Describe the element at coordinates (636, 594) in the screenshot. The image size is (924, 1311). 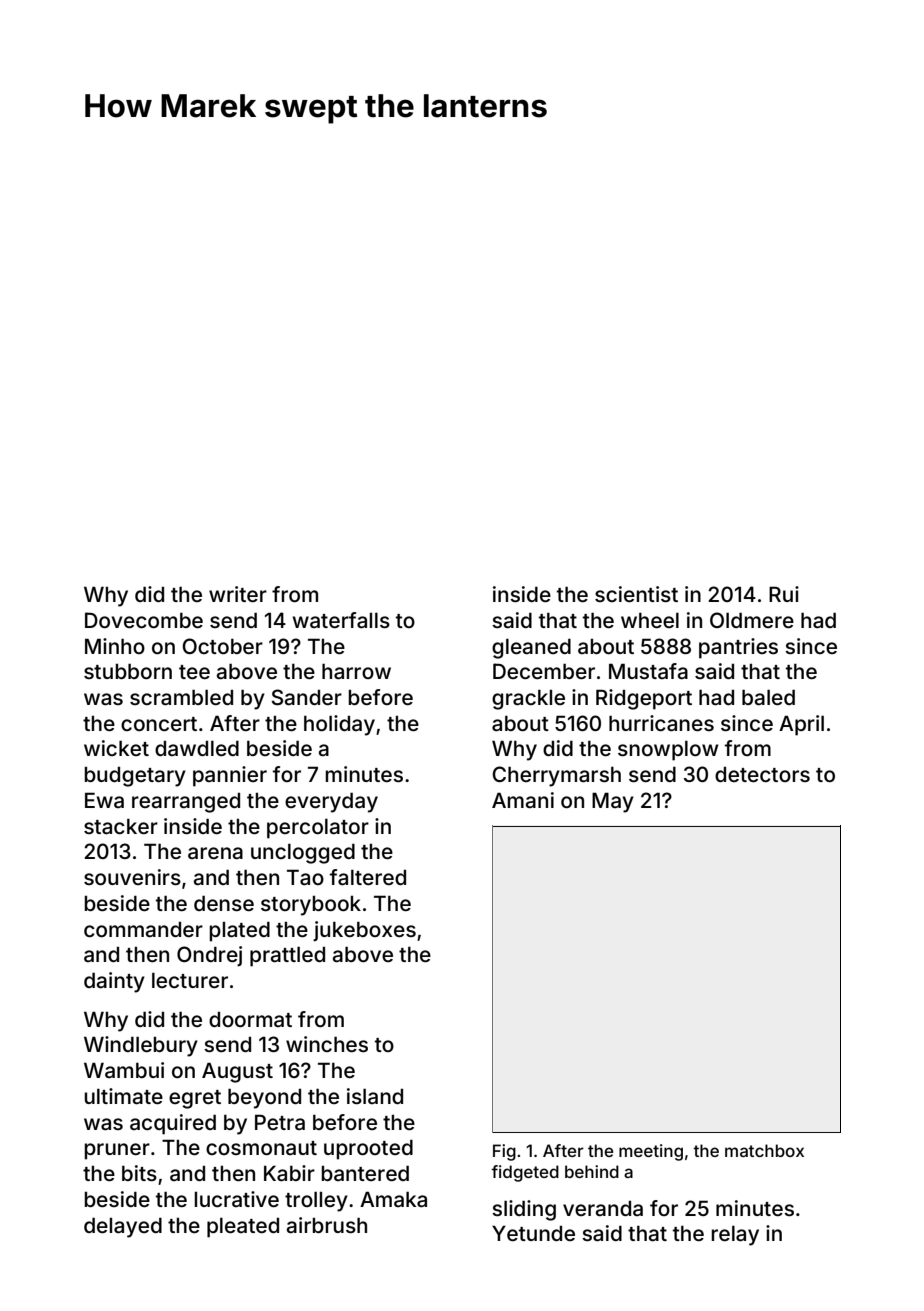
I see `scientist` at that location.
